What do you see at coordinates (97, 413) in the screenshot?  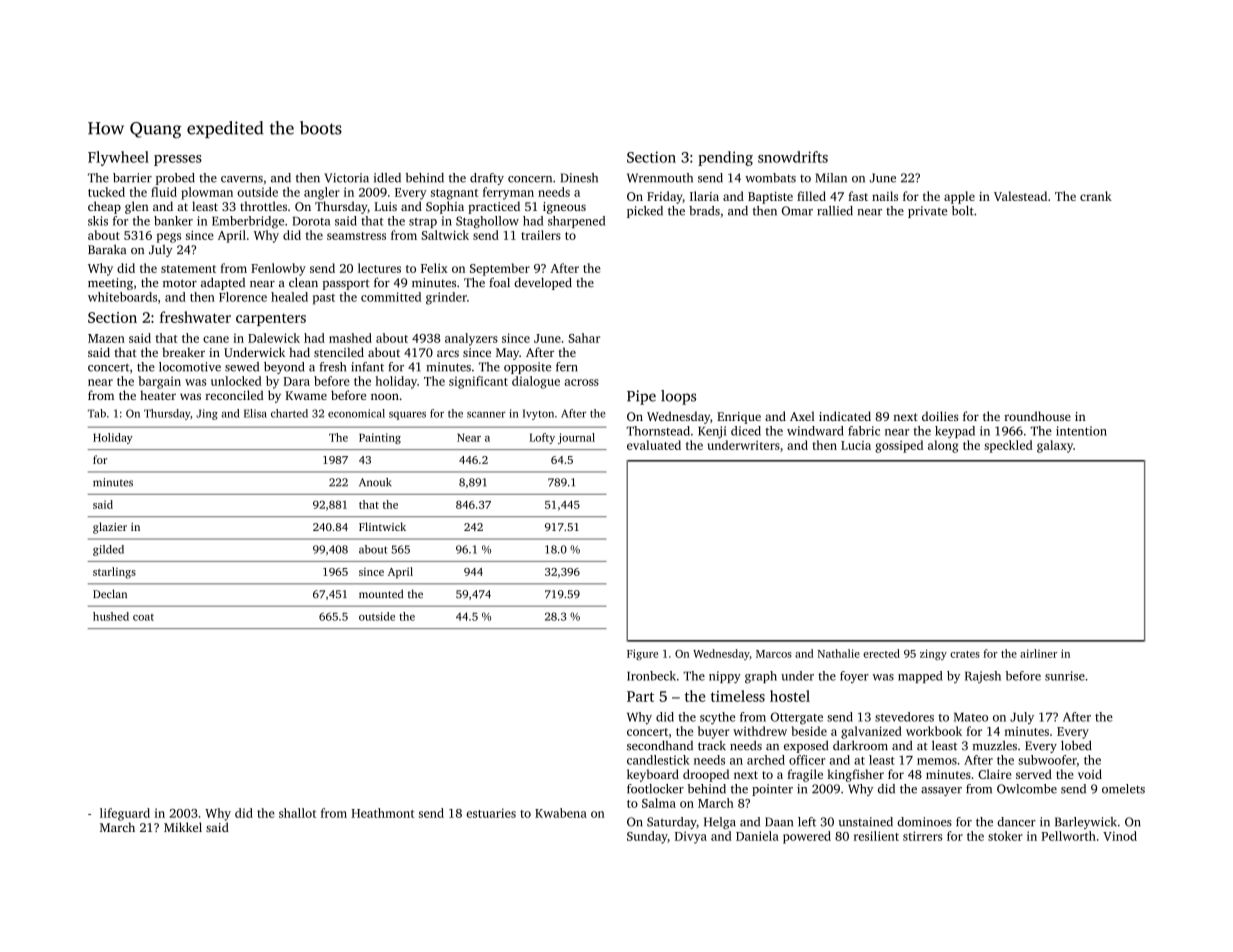 I see `Tab` at bounding box center [97, 413].
